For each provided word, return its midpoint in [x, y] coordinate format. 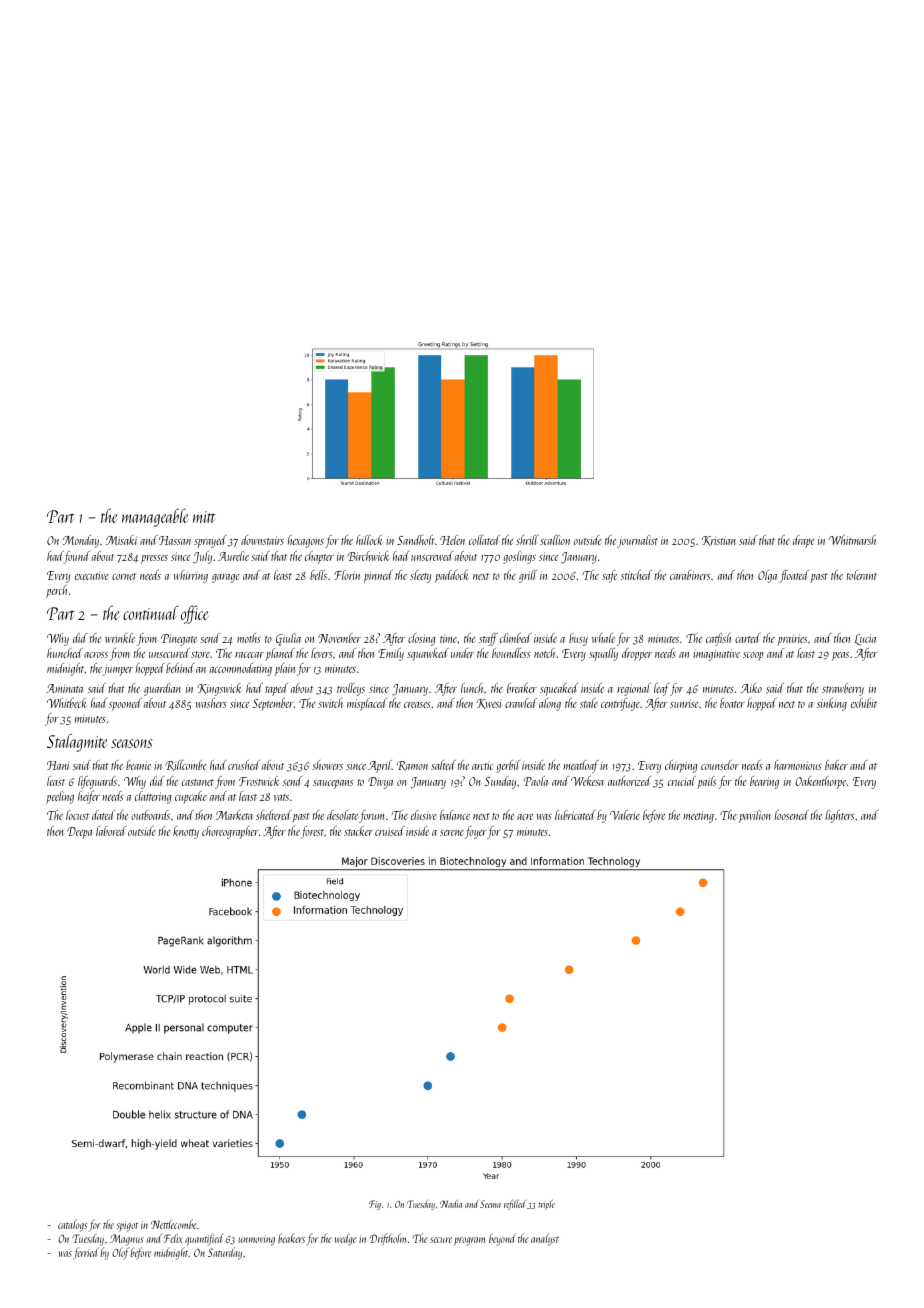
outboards [150, 815]
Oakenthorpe [820, 782]
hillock [369, 540]
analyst [545, 1240]
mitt [204, 517]
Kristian [719, 541]
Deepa [79, 833]
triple [546, 1205]
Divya [380, 783]
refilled [515, 1205]
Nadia [451, 1204]
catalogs [72, 1225]
